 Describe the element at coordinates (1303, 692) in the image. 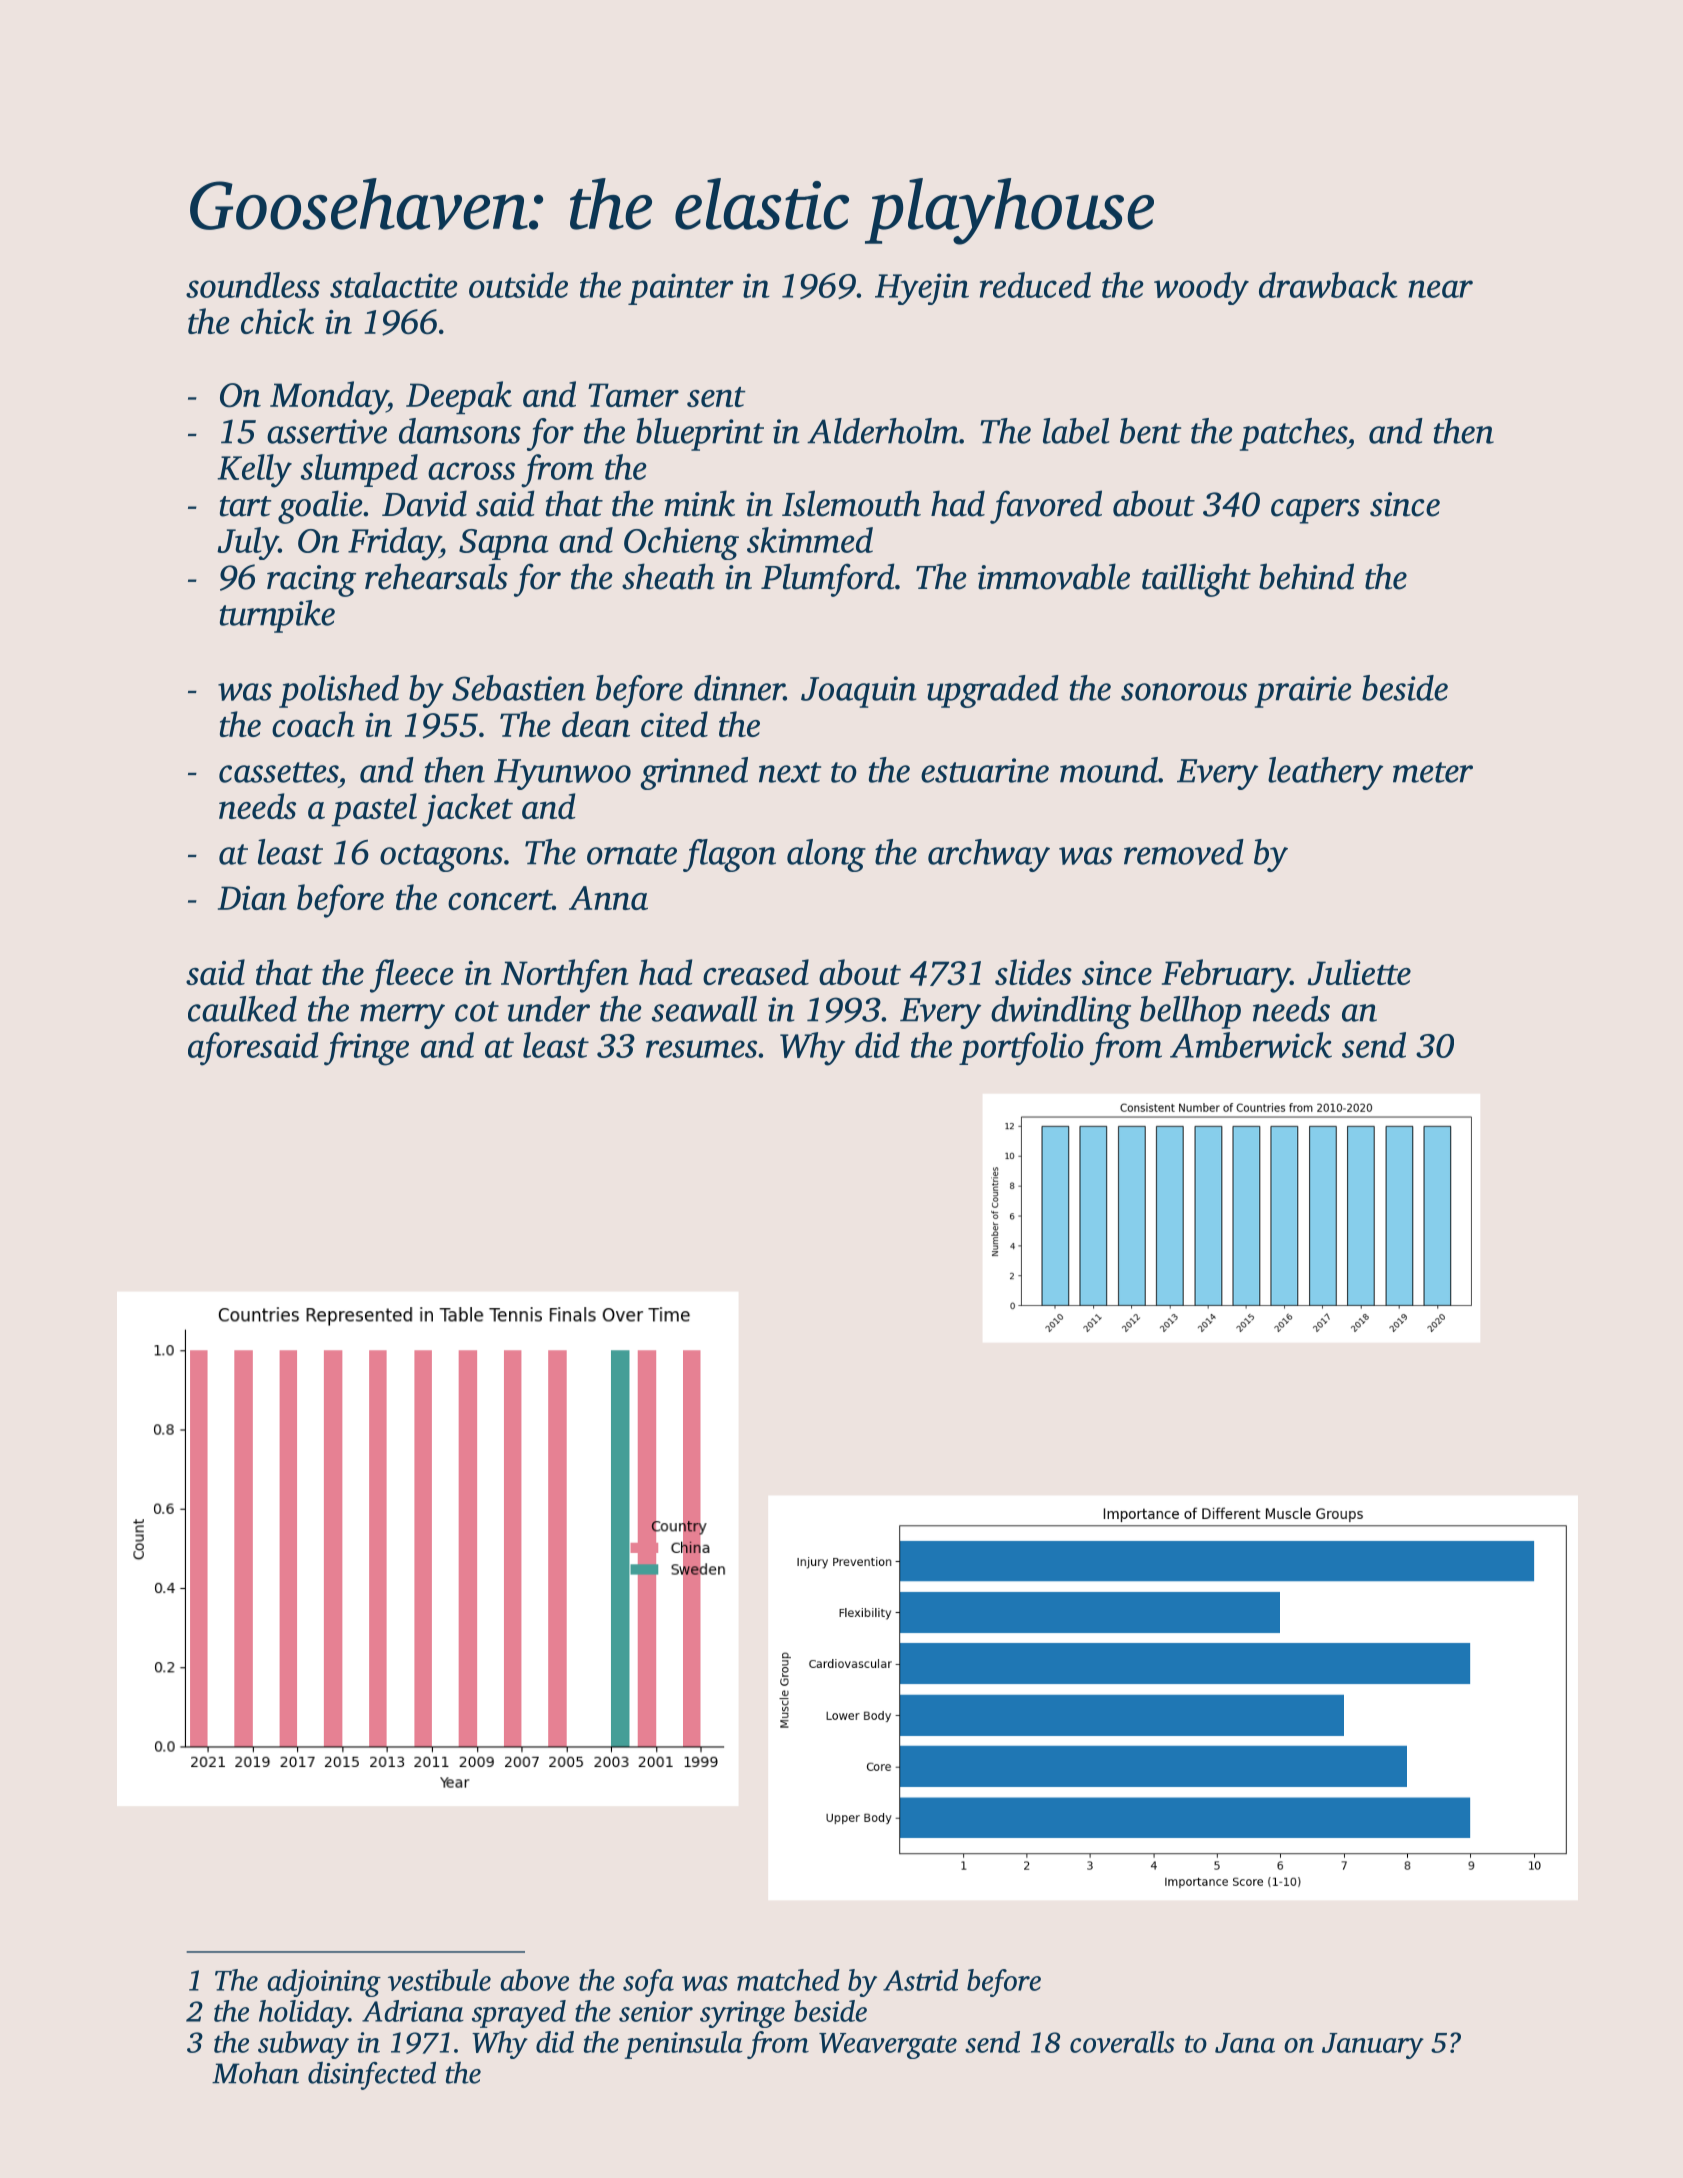

I see `prairie` at that location.
